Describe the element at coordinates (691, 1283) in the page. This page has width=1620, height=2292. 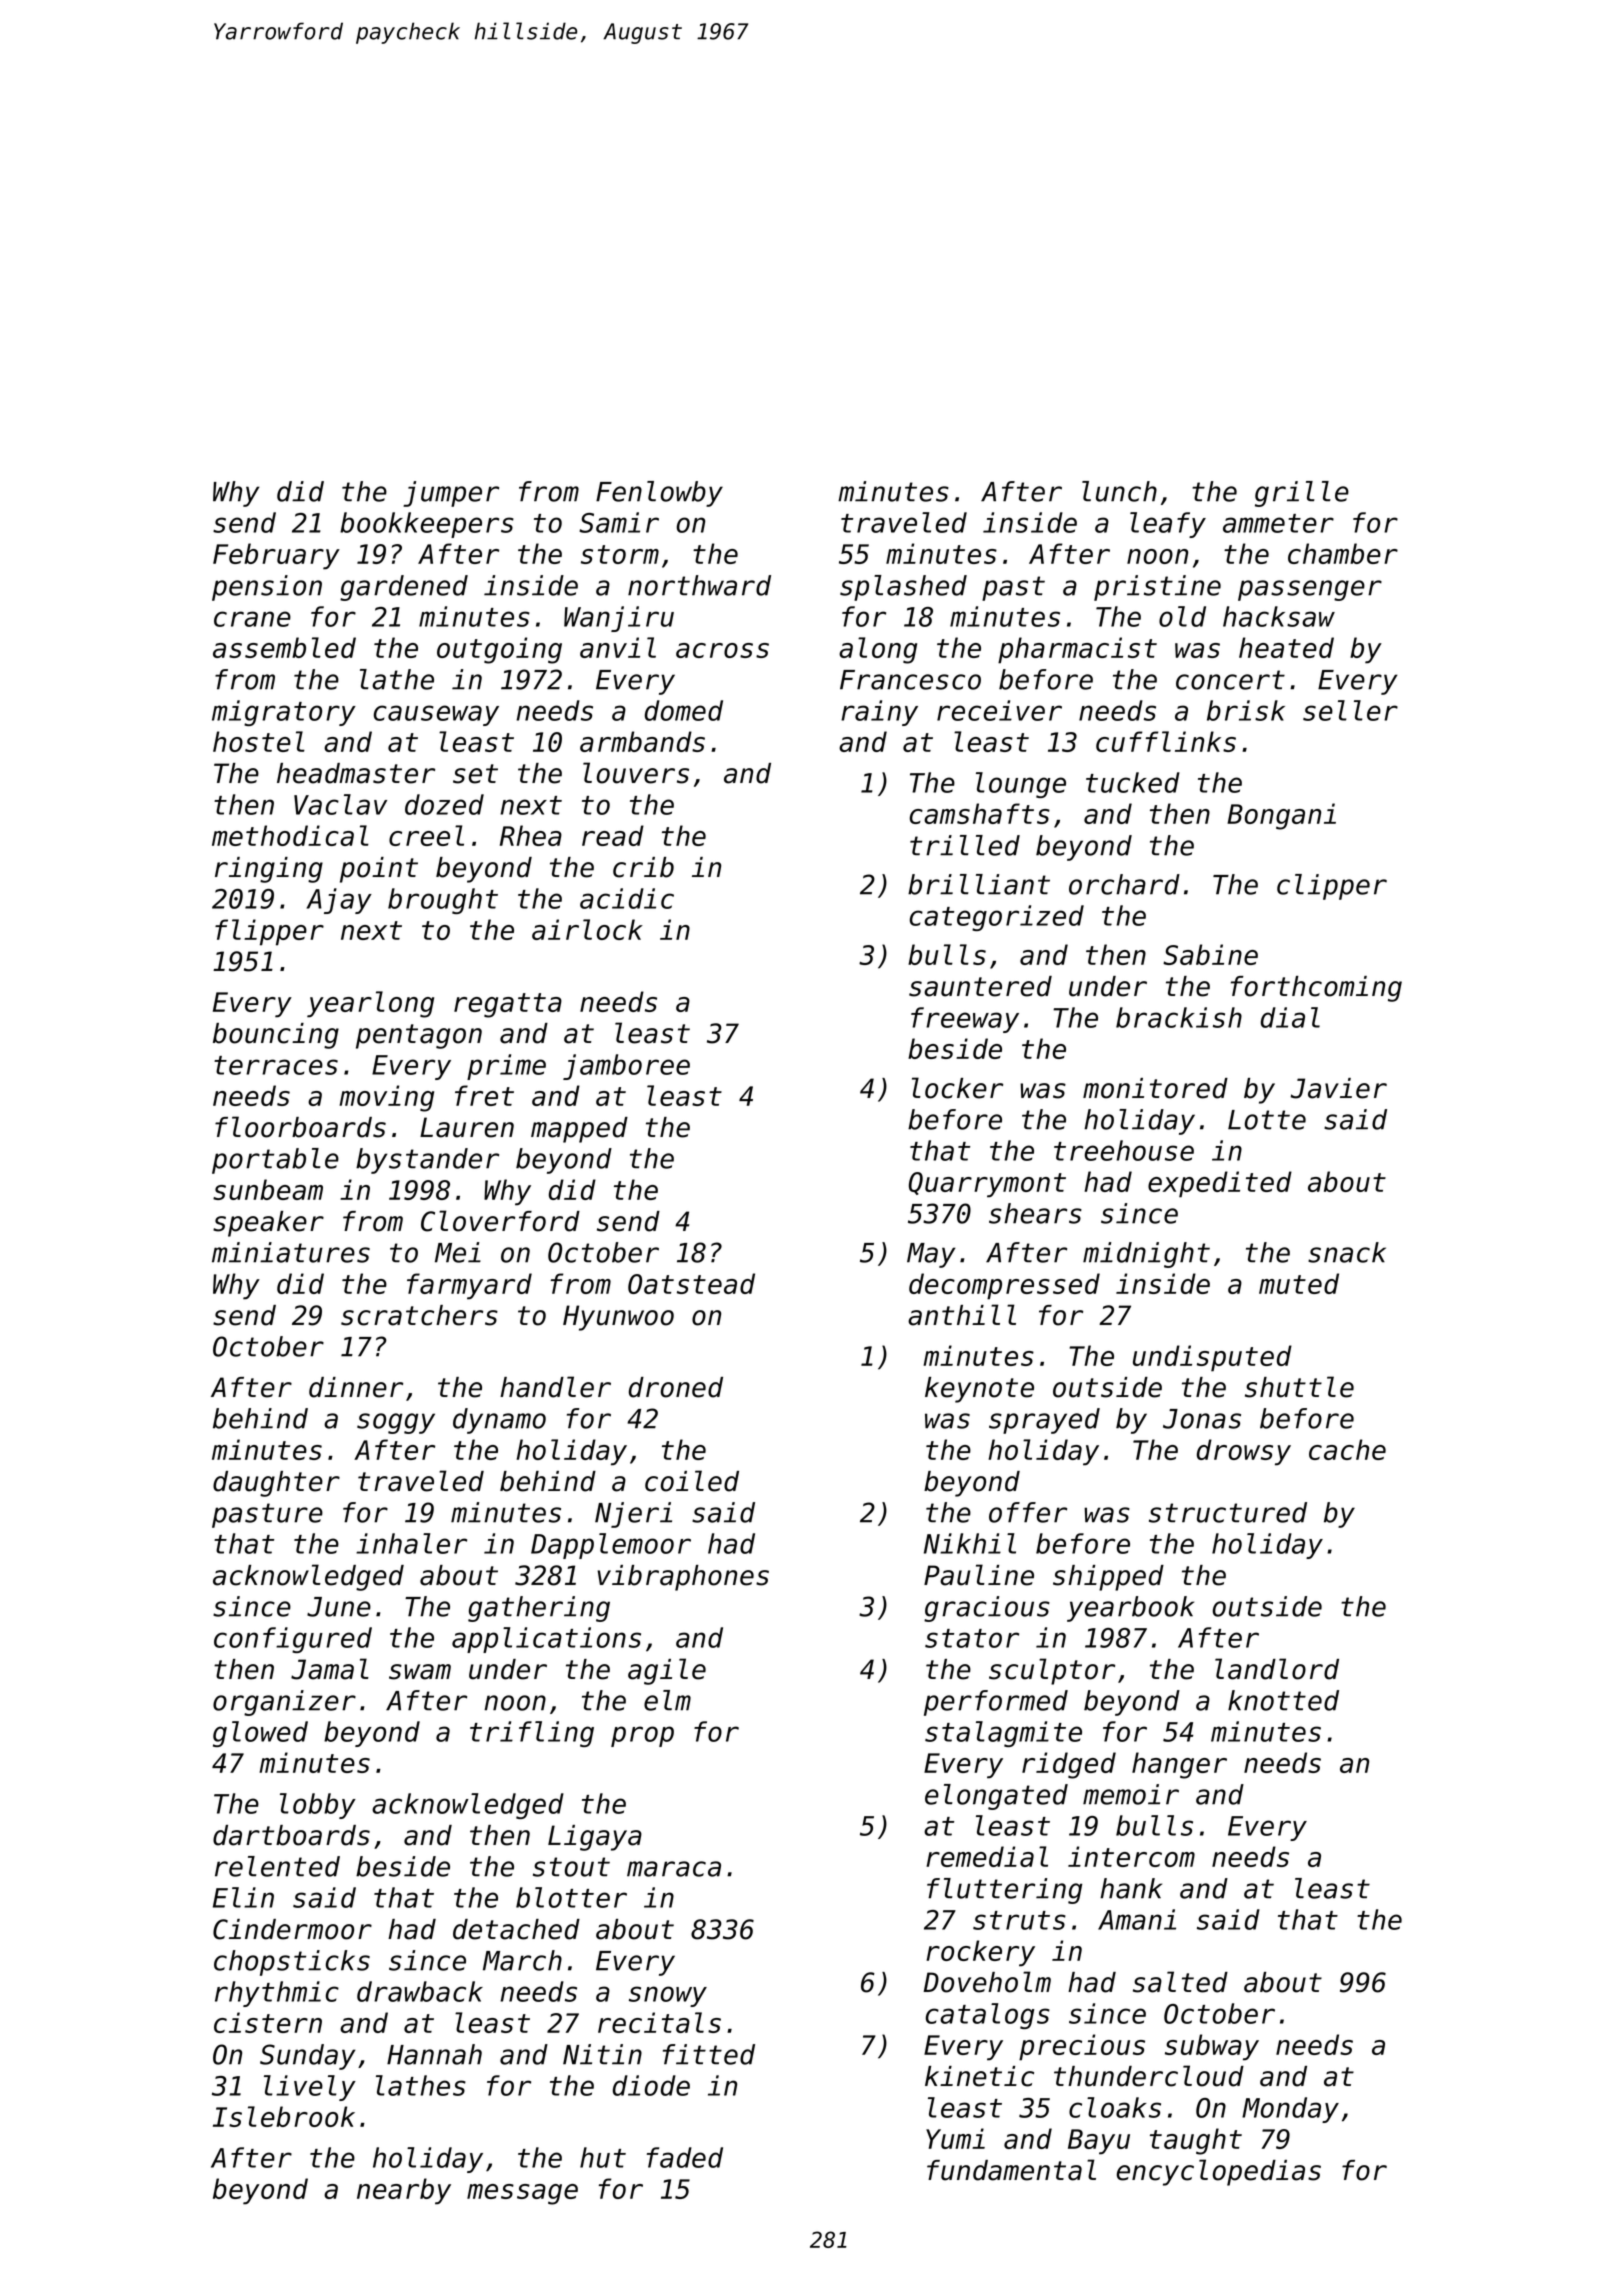
I see `Oatstead` at that location.
